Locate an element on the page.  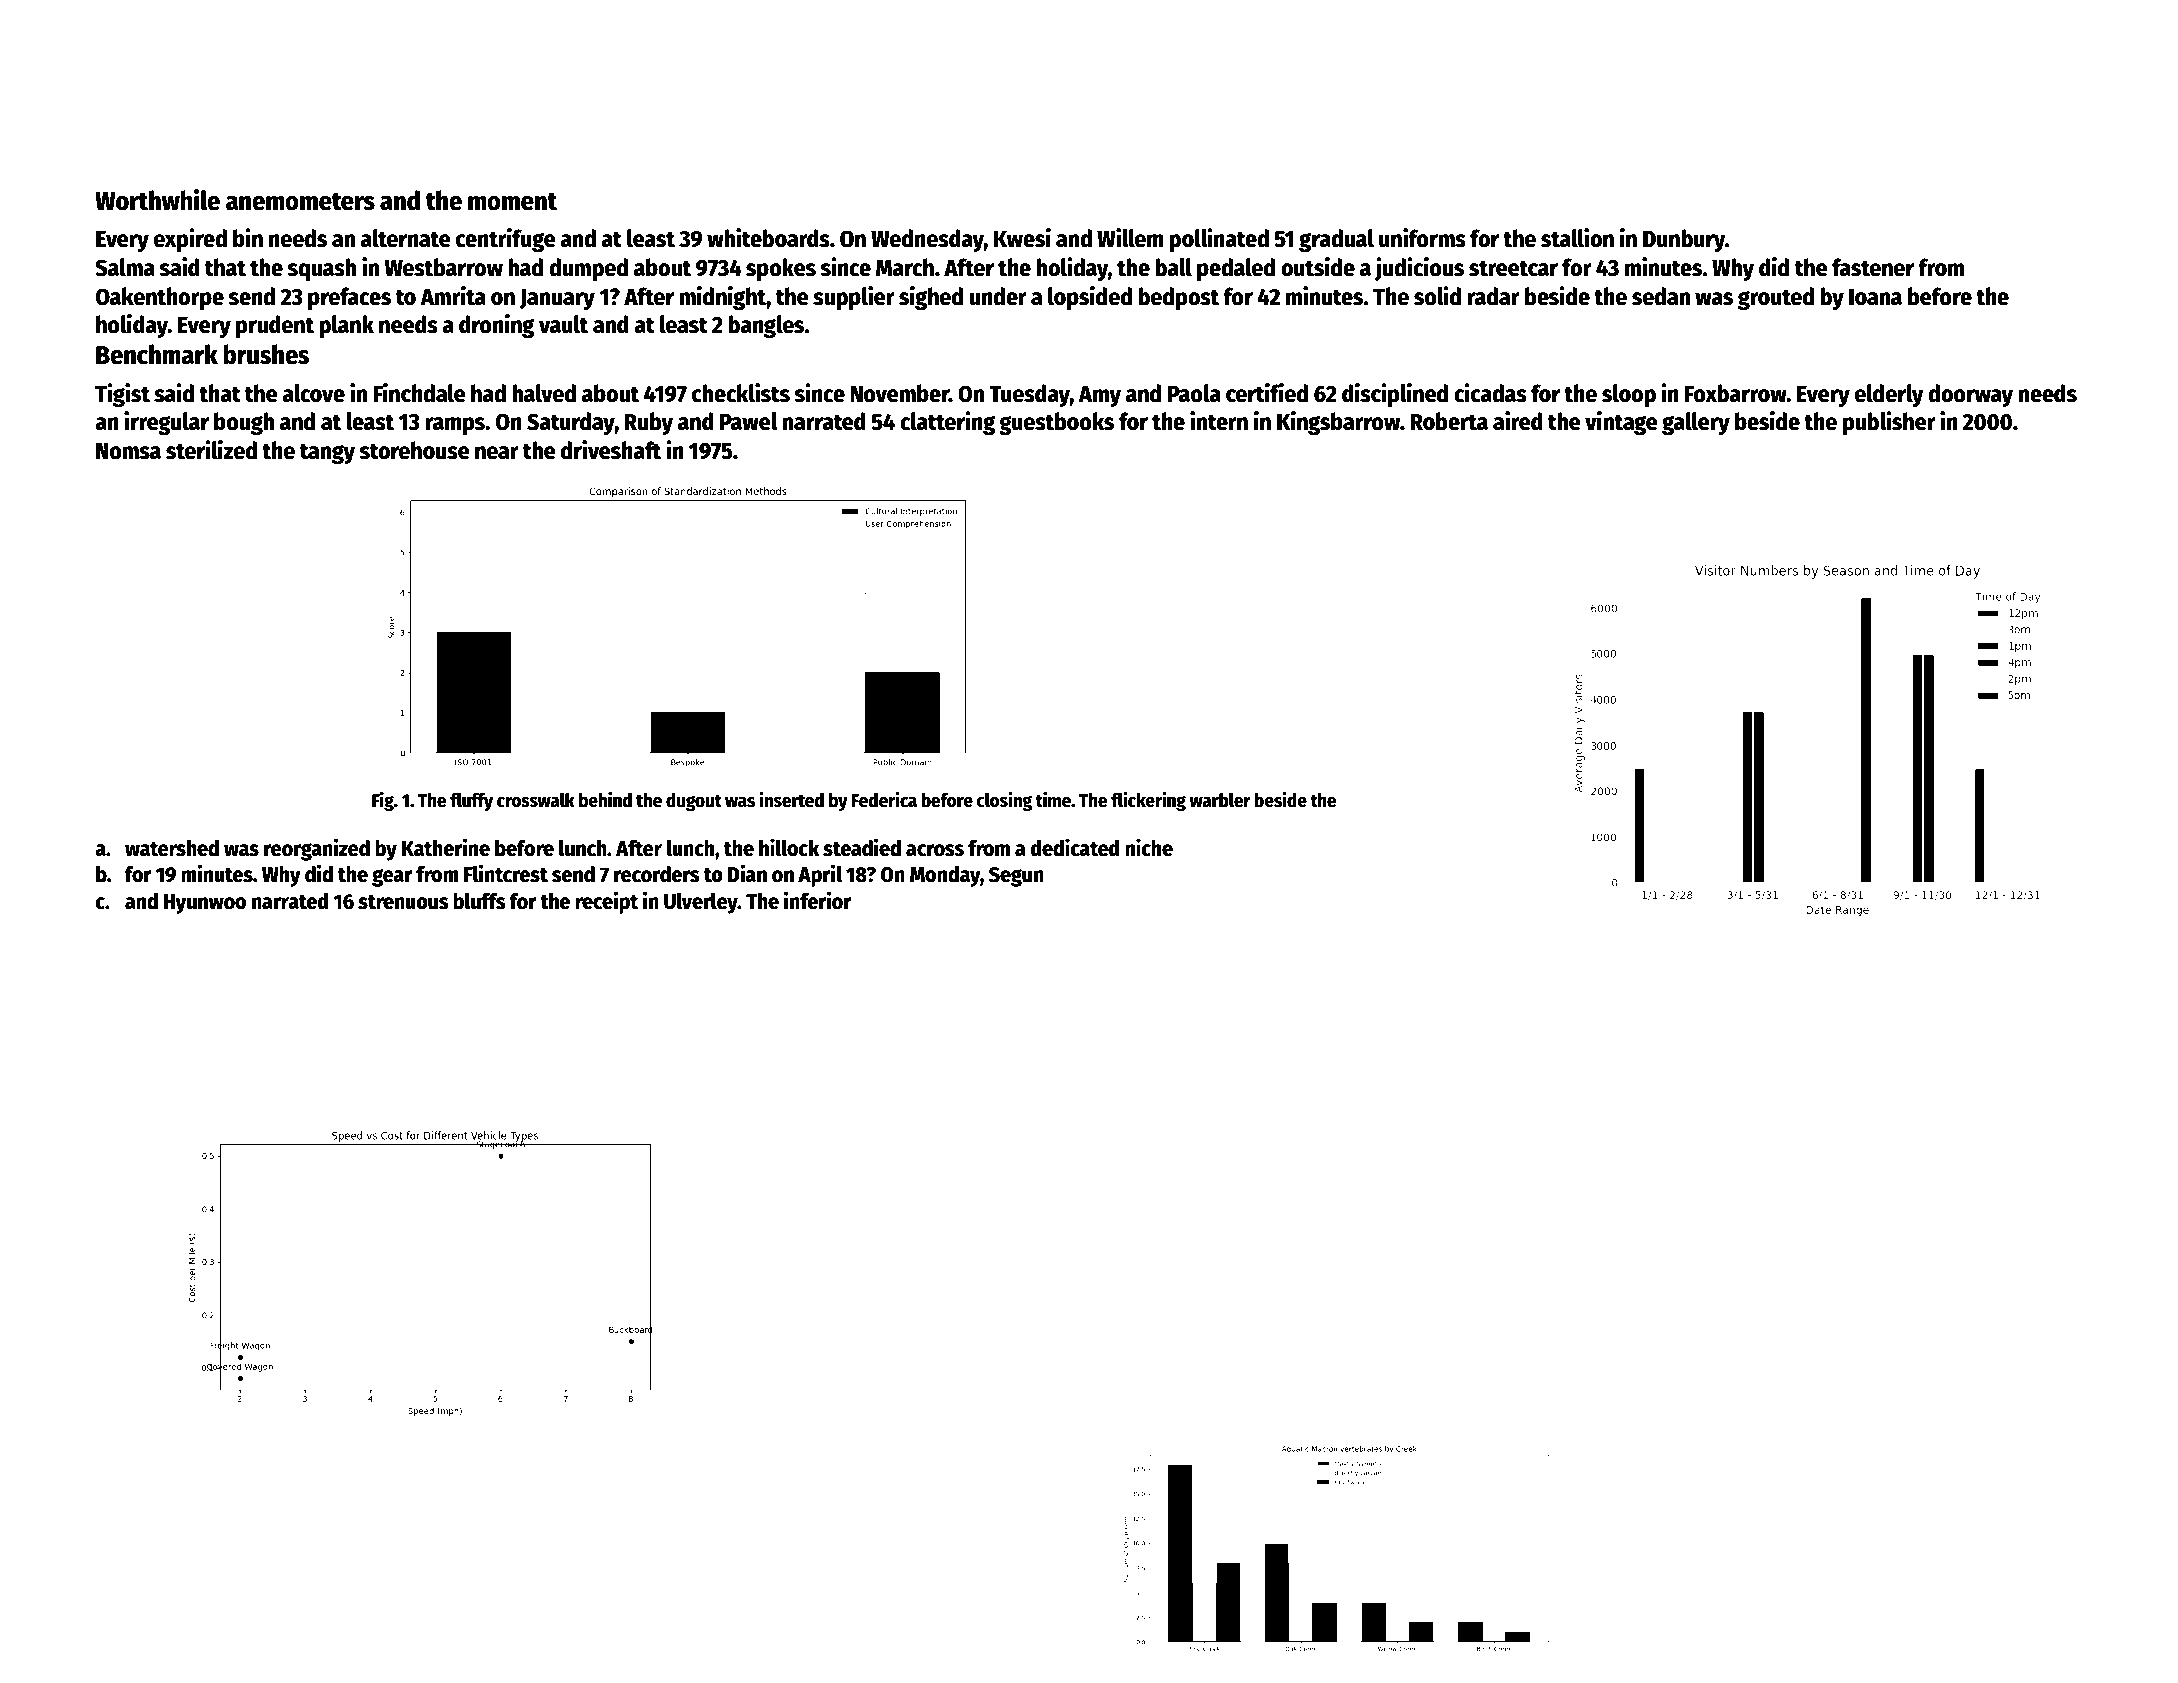
inferior is located at coordinates (818, 900).
